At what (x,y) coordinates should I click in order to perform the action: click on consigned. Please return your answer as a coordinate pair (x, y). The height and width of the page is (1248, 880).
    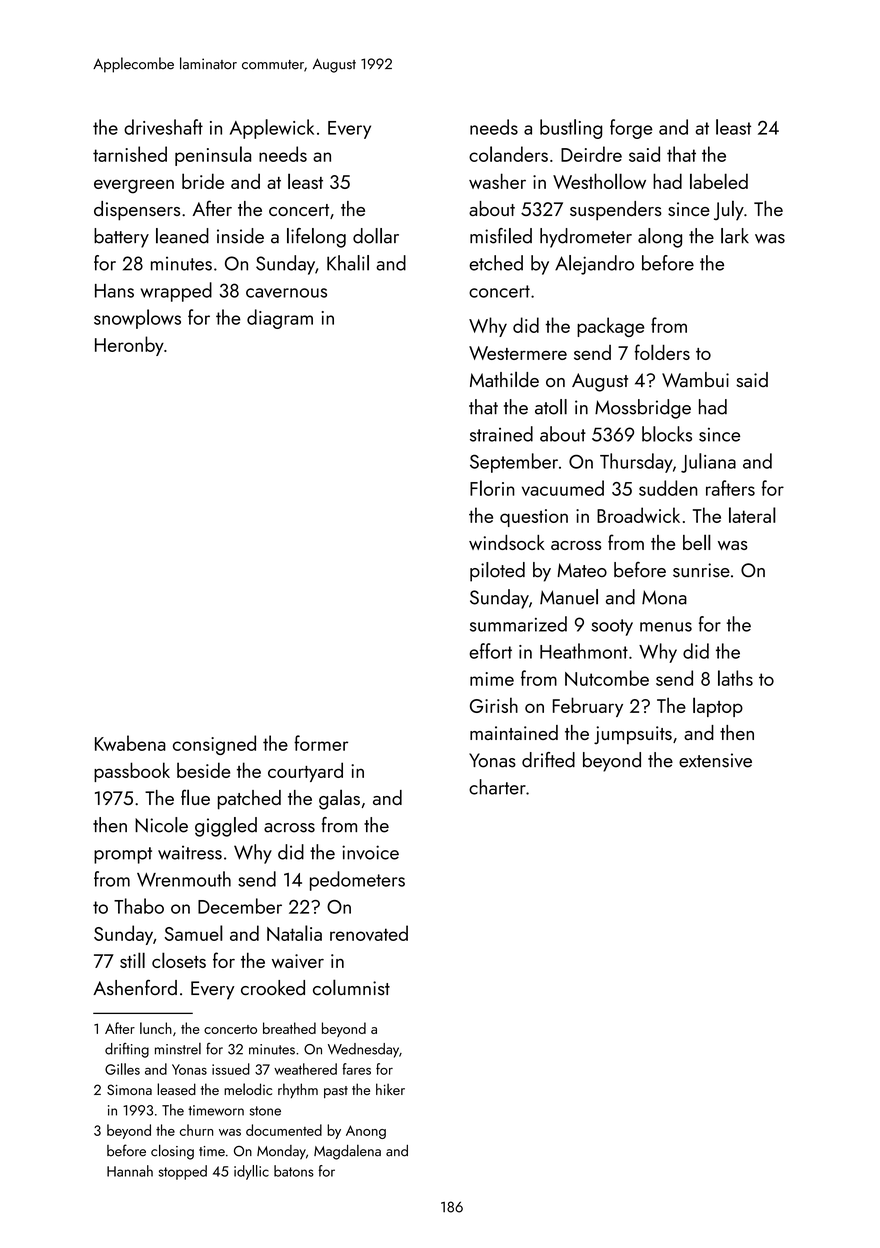
    Looking at the image, I should click on (214, 745).
